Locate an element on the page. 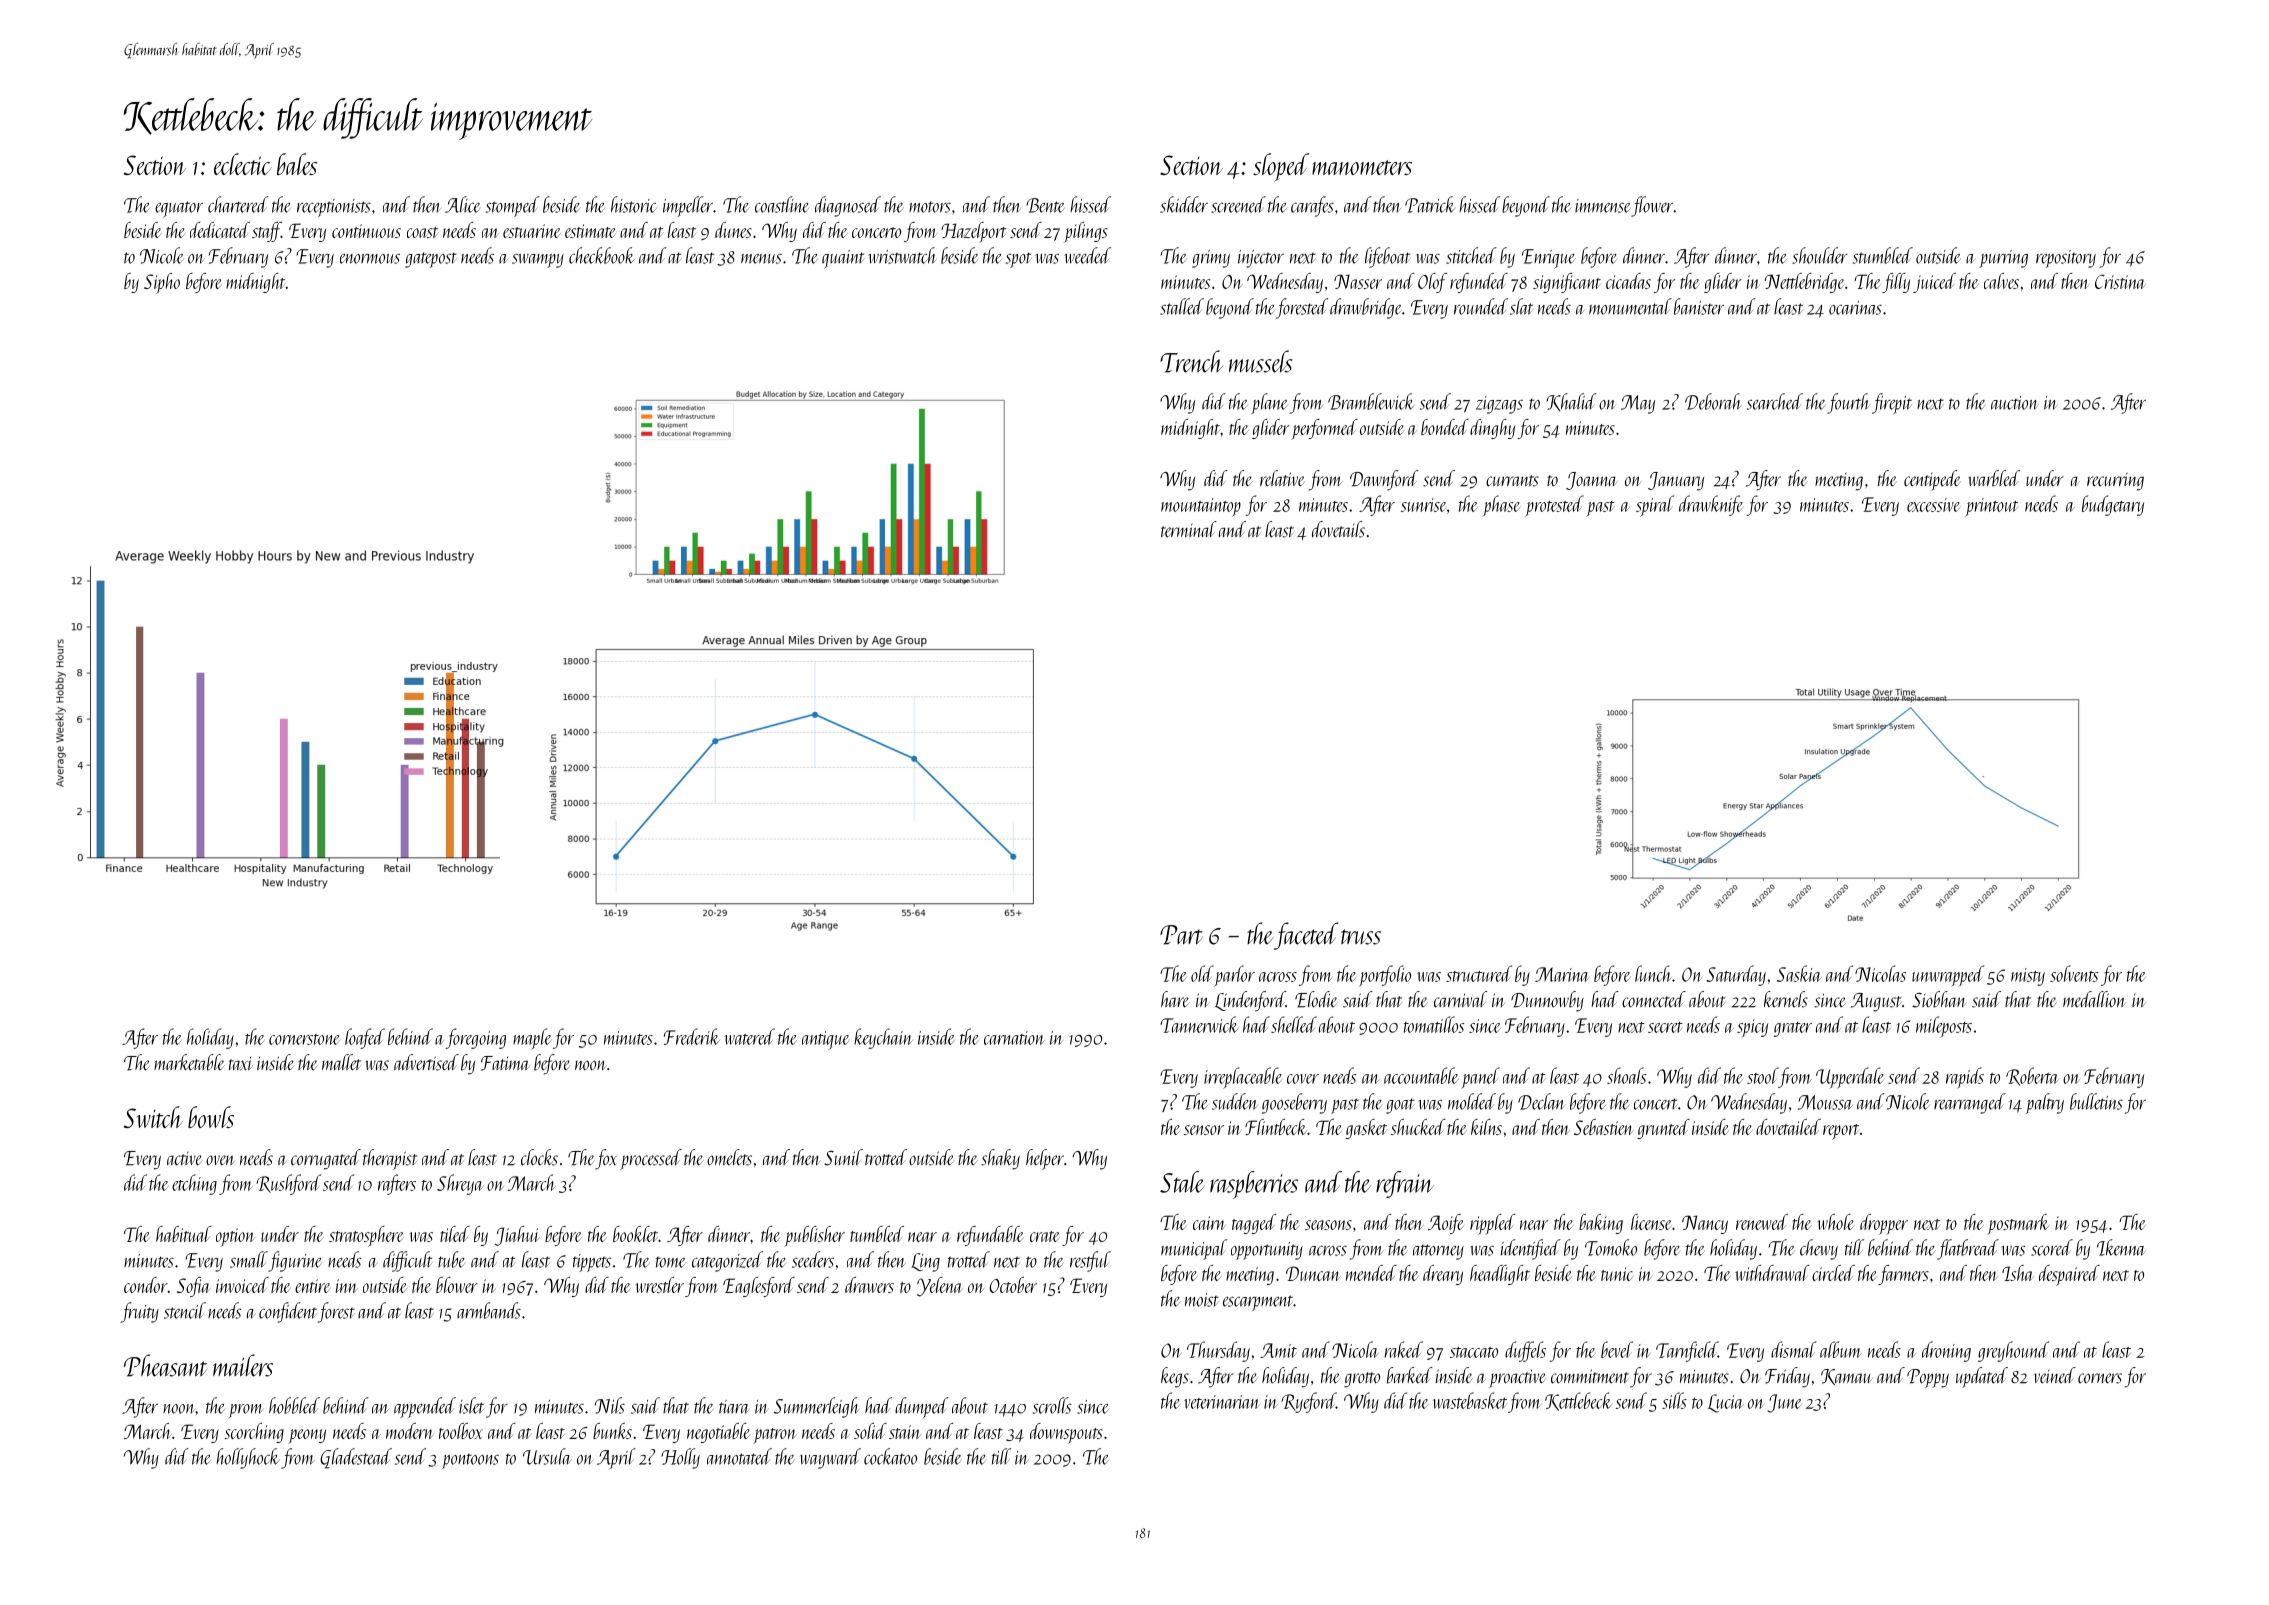 The height and width of the image is (1605, 2269). mileposts is located at coordinates (1944, 1027).
